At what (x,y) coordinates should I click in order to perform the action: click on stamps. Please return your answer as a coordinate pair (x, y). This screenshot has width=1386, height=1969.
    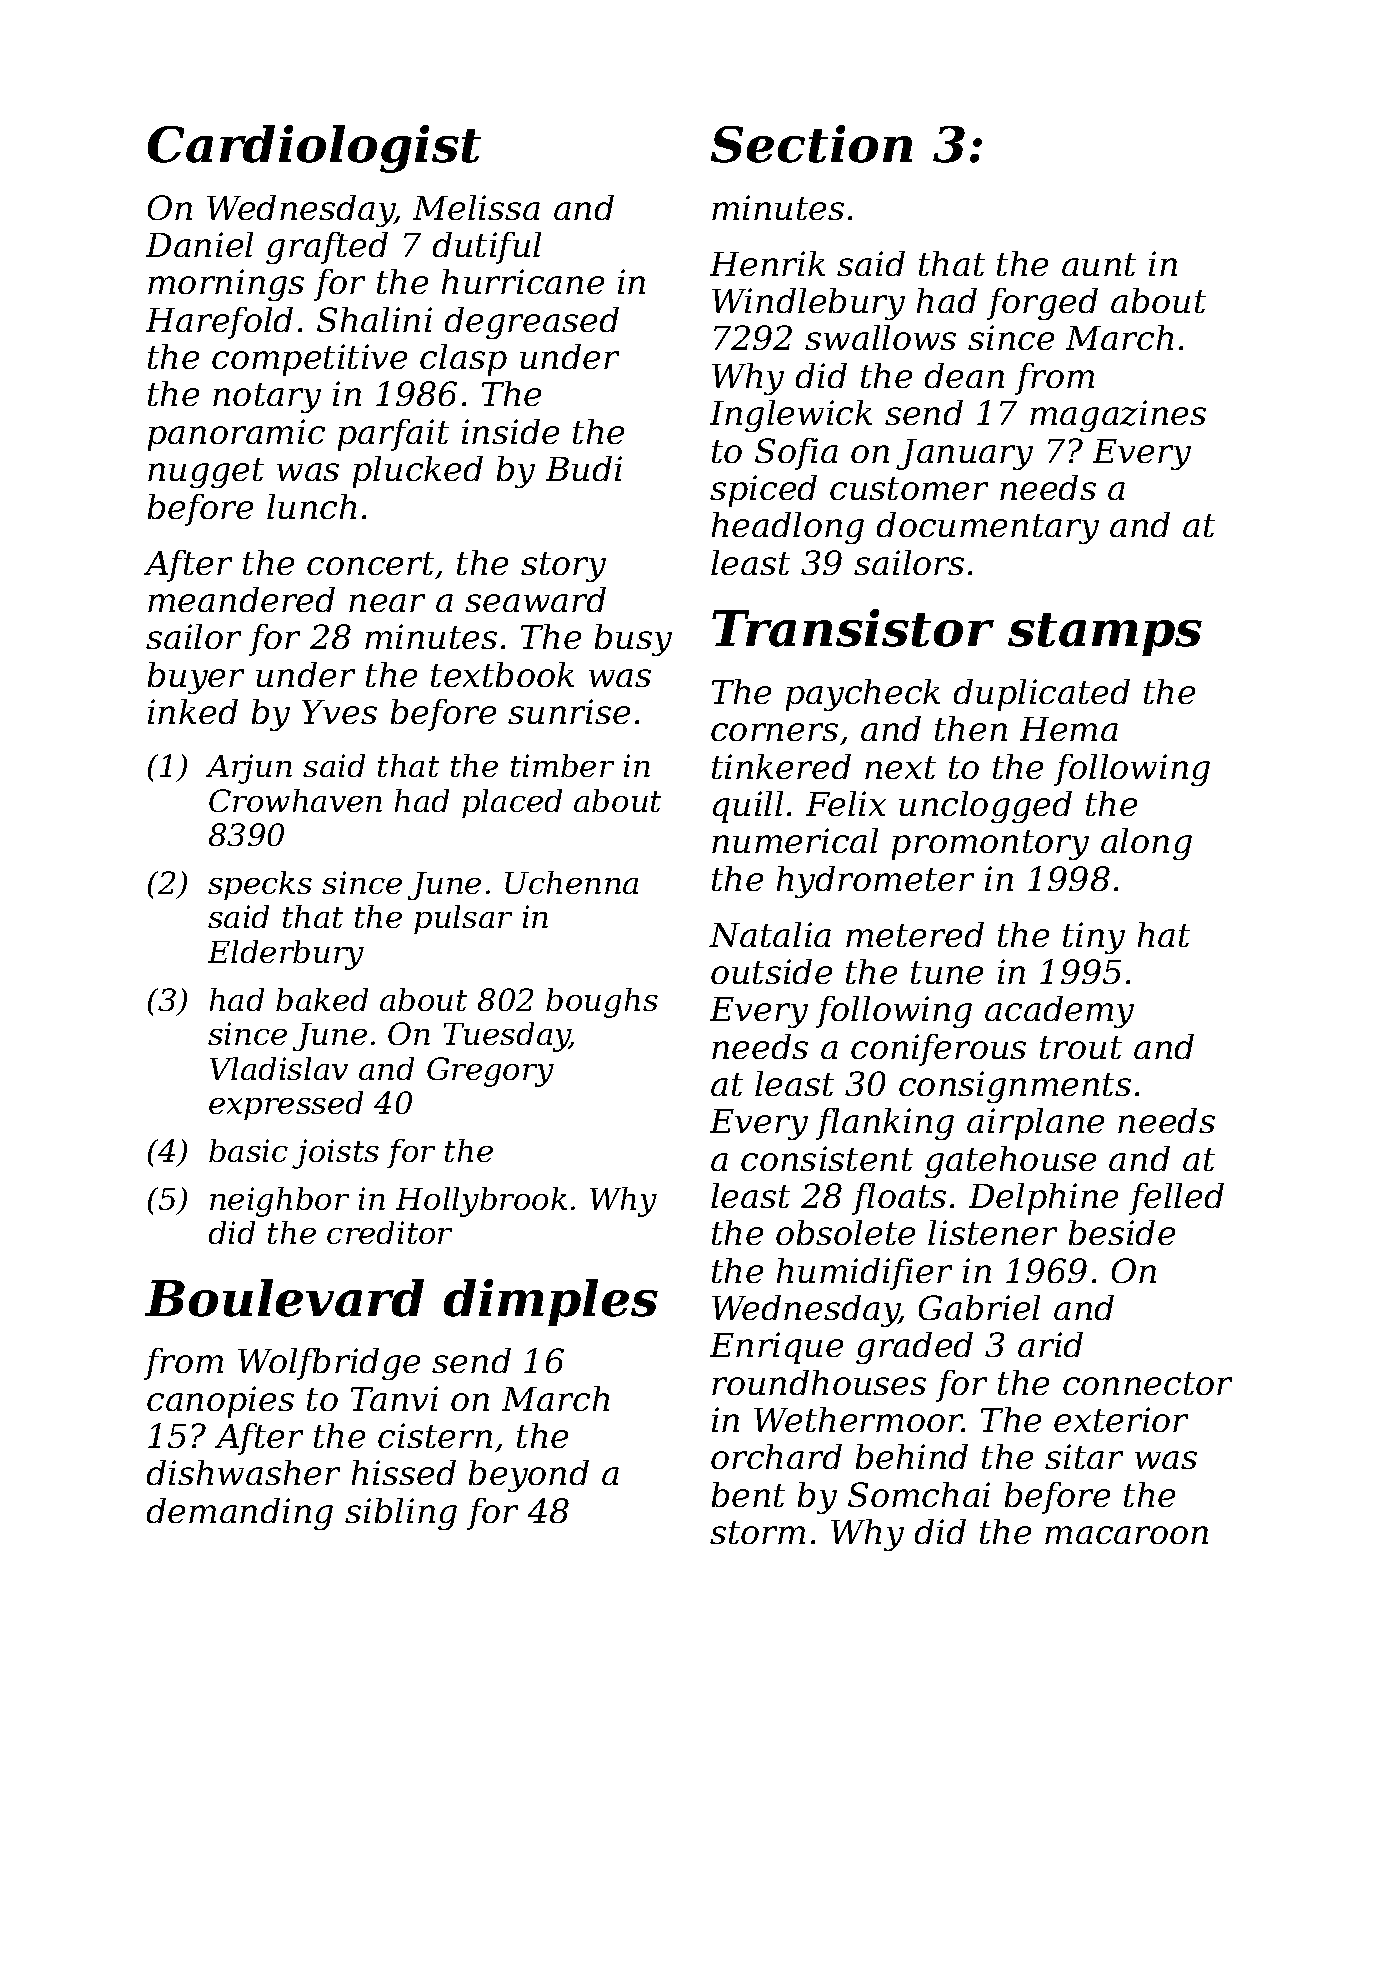
    Looking at the image, I should click on (1105, 634).
